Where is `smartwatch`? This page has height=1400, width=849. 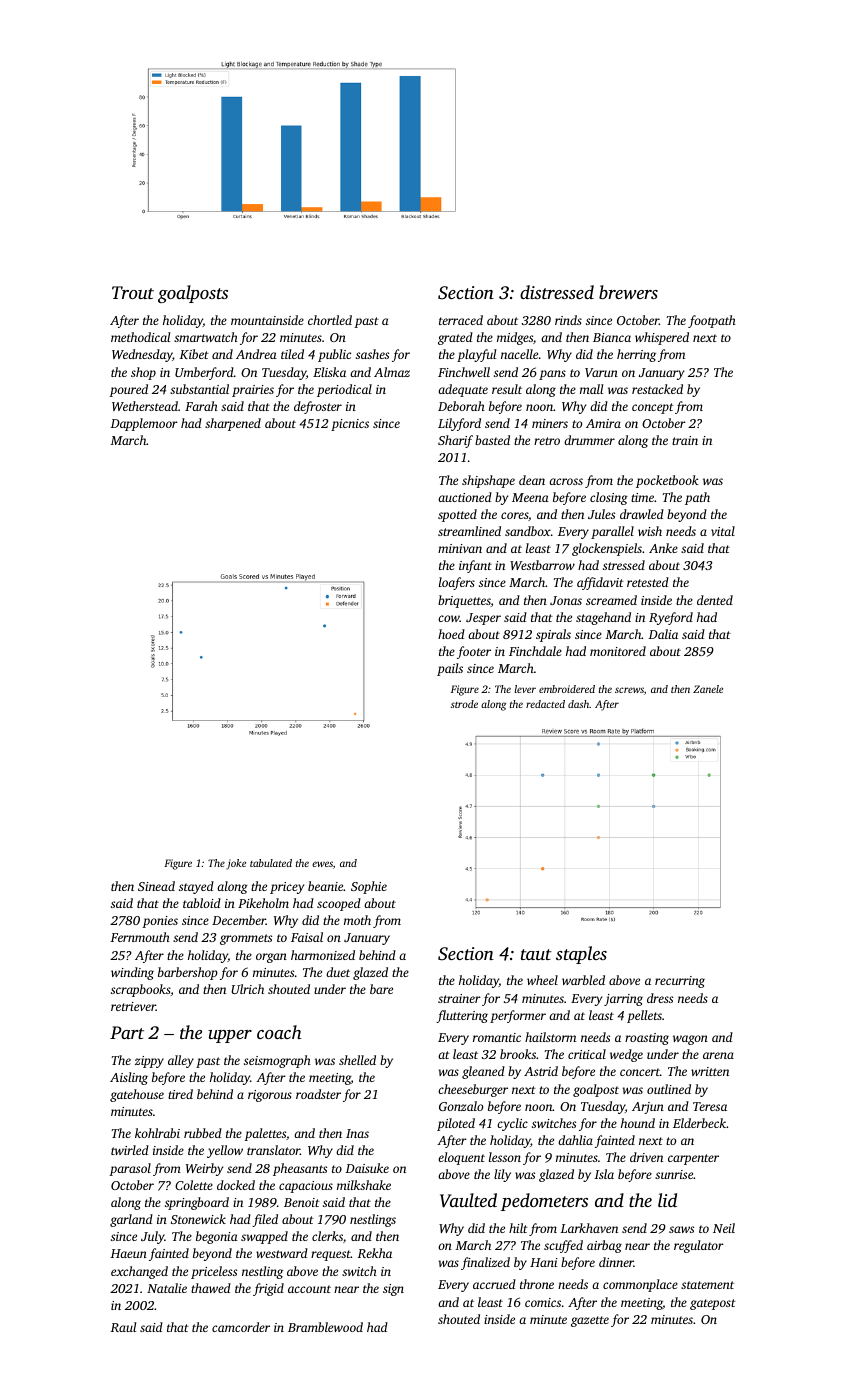
smartwatch is located at coordinates (206, 337).
